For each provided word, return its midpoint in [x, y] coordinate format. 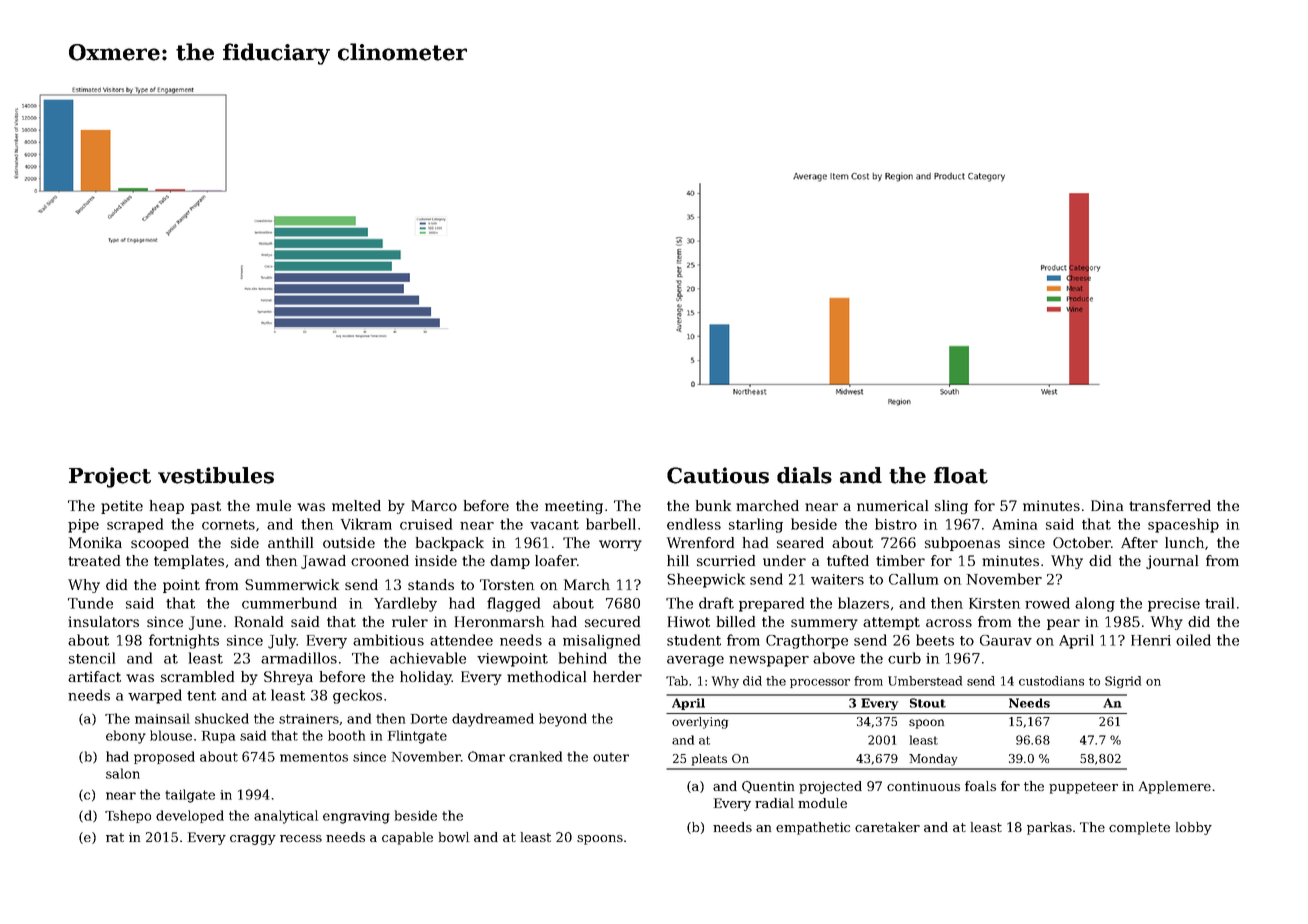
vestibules [216, 475]
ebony [126, 737]
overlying [700, 723]
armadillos [299, 658]
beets [935, 640]
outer [611, 757]
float [961, 475]
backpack [450, 544]
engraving [356, 817]
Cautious [718, 475]
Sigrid [1123, 682]
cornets [228, 525]
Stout [928, 703]
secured [612, 621]
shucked [222, 718]
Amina [1014, 524]
